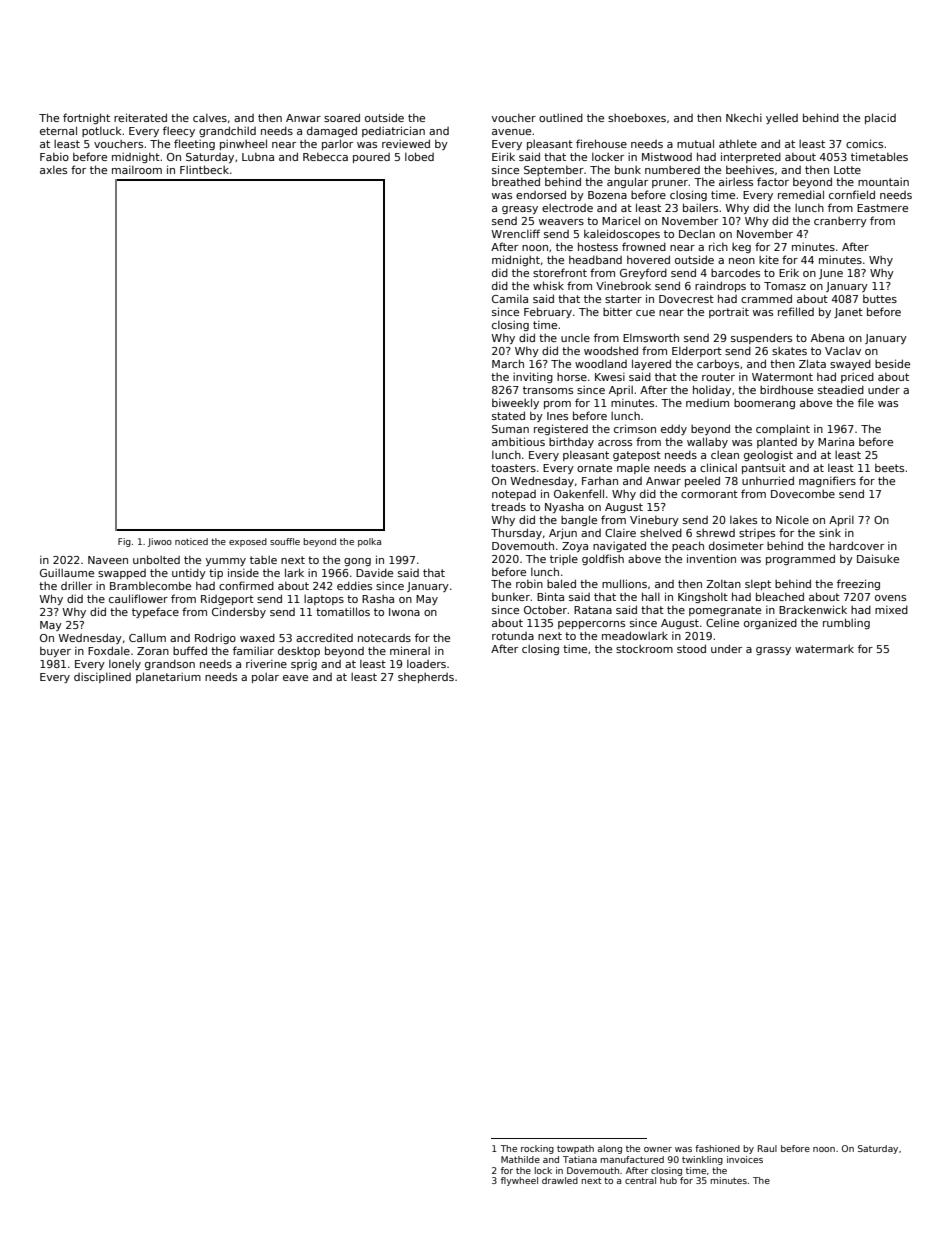 The width and height of the screenshot is (952, 1233). I want to click on numbered, so click(672, 170).
